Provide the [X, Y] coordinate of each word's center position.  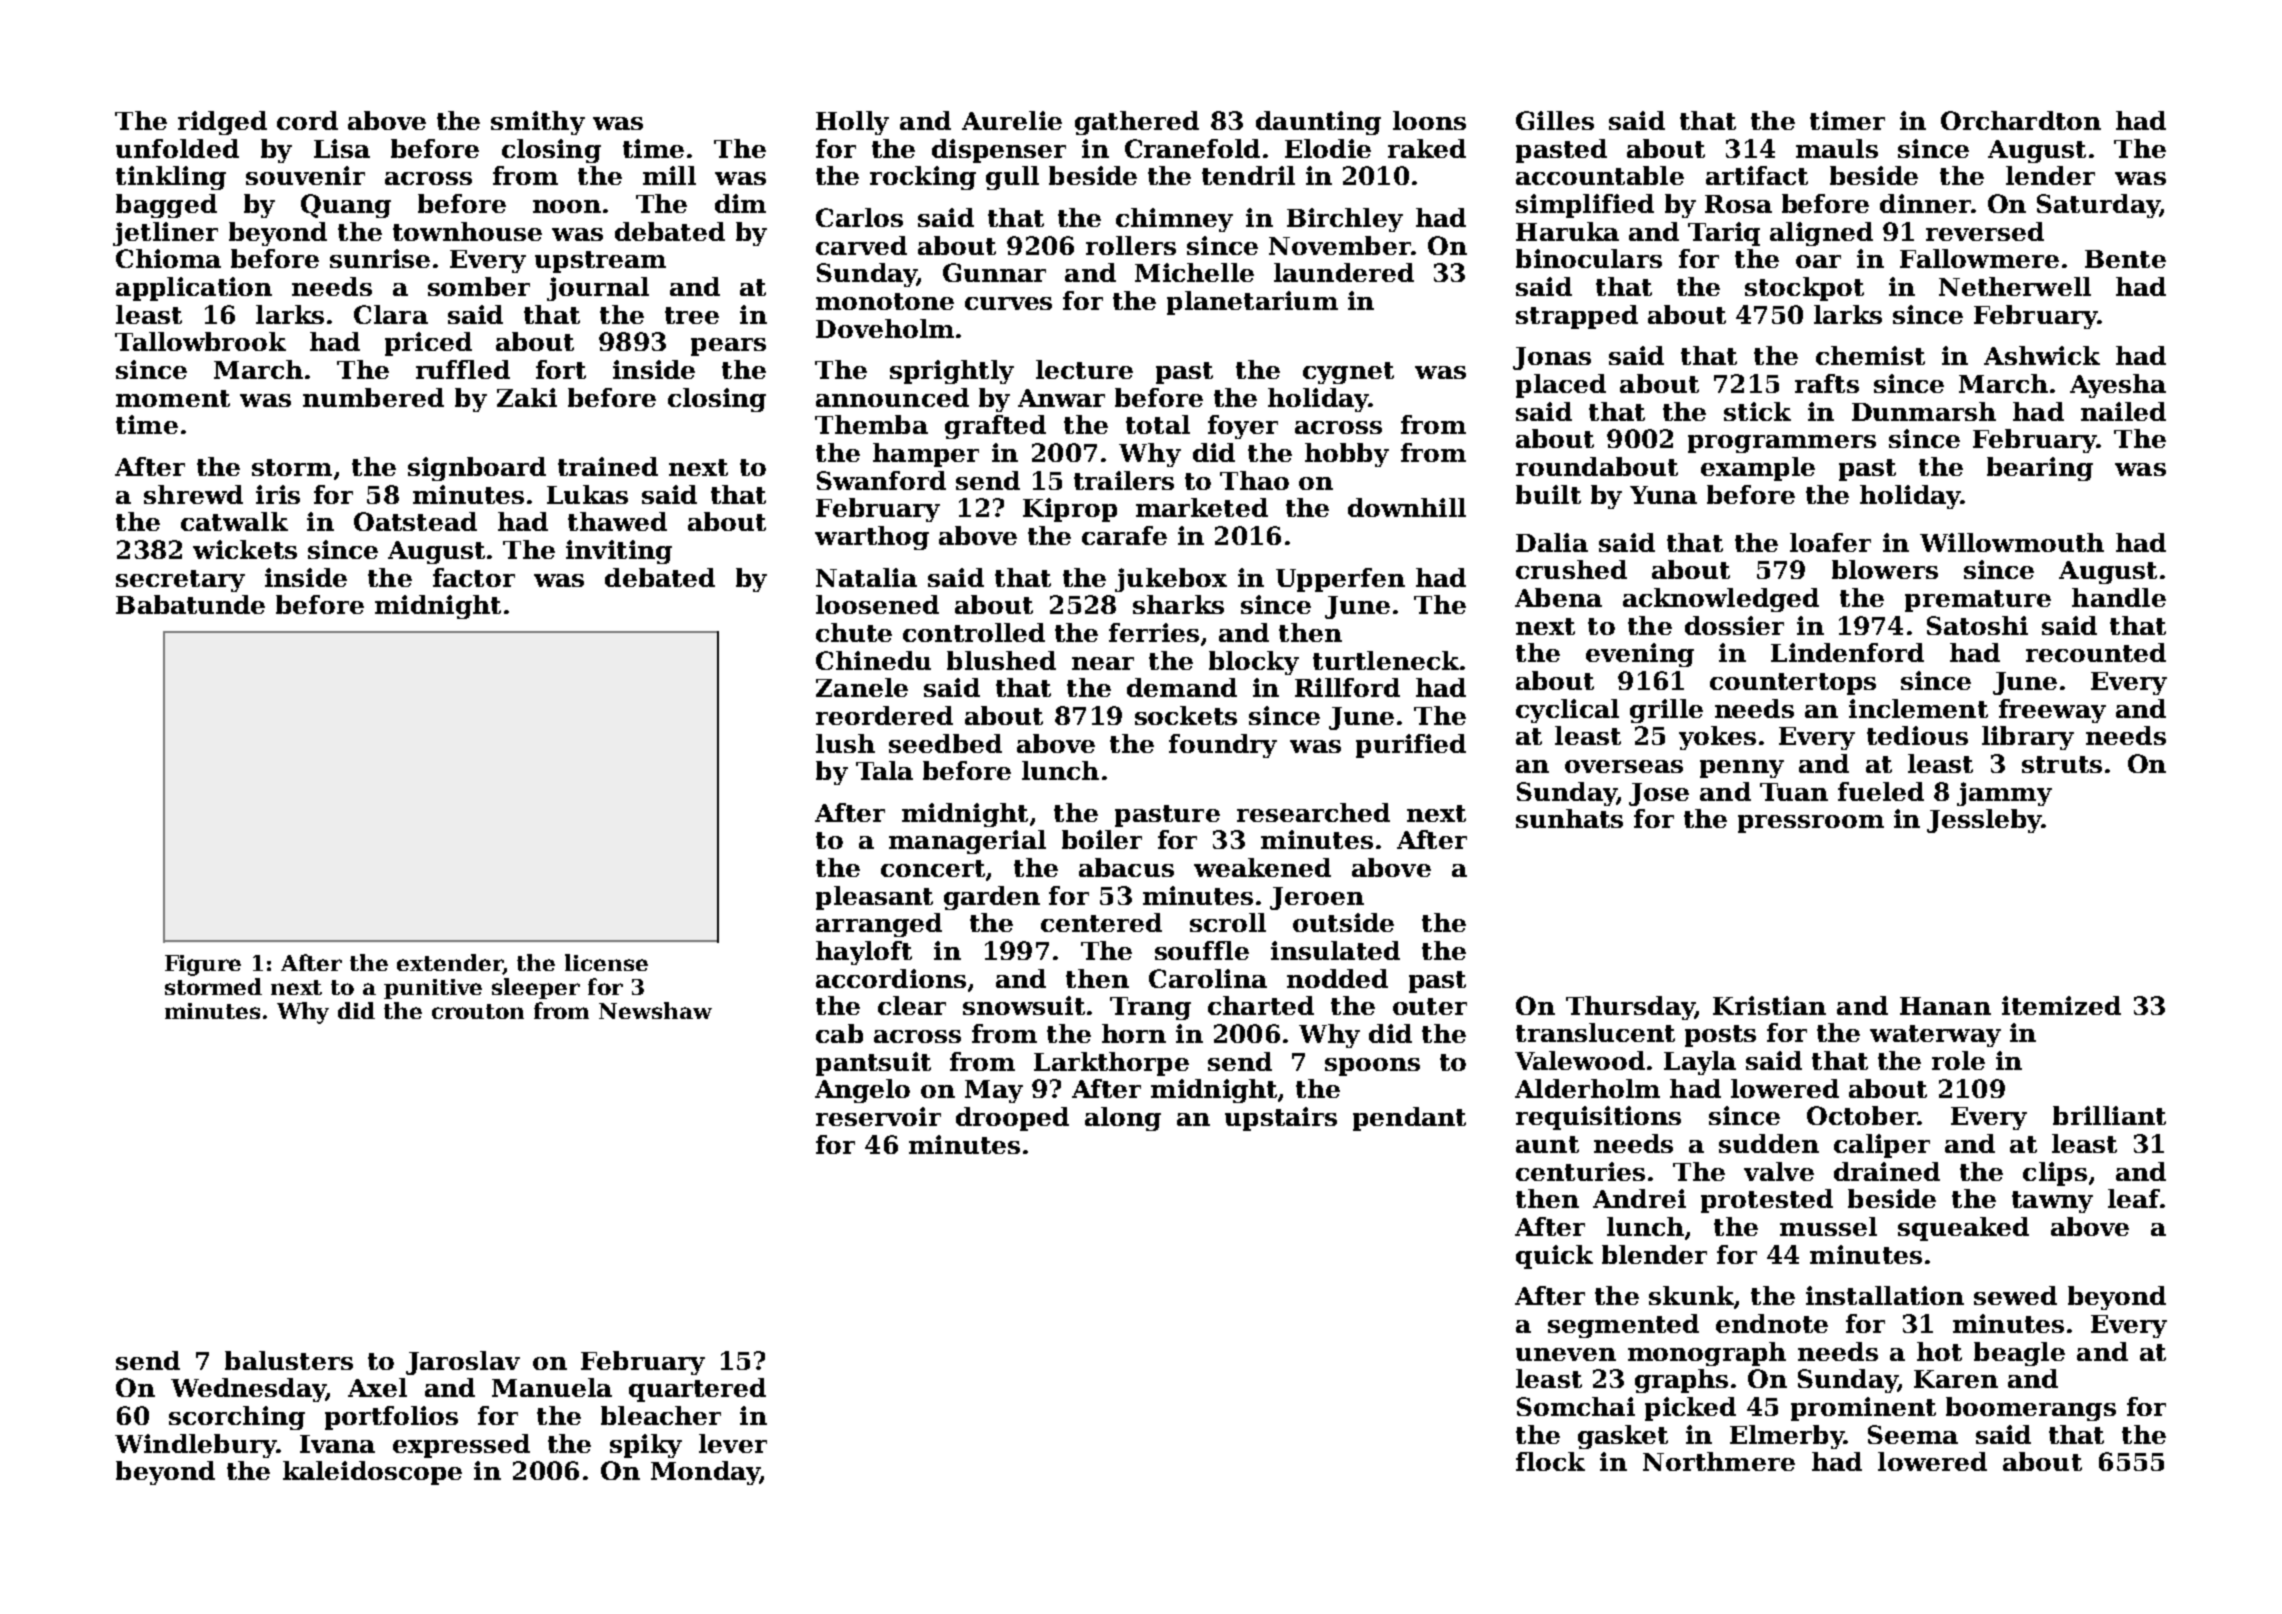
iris [278, 494]
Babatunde [190, 604]
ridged [222, 123]
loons [1429, 120]
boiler [1102, 839]
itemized [2061, 1005]
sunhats [1569, 818]
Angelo [862, 1091]
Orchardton [2021, 120]
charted [1261, 1005]
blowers [1885, 569]
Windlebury [195, 1446]
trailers [1124, 480]
